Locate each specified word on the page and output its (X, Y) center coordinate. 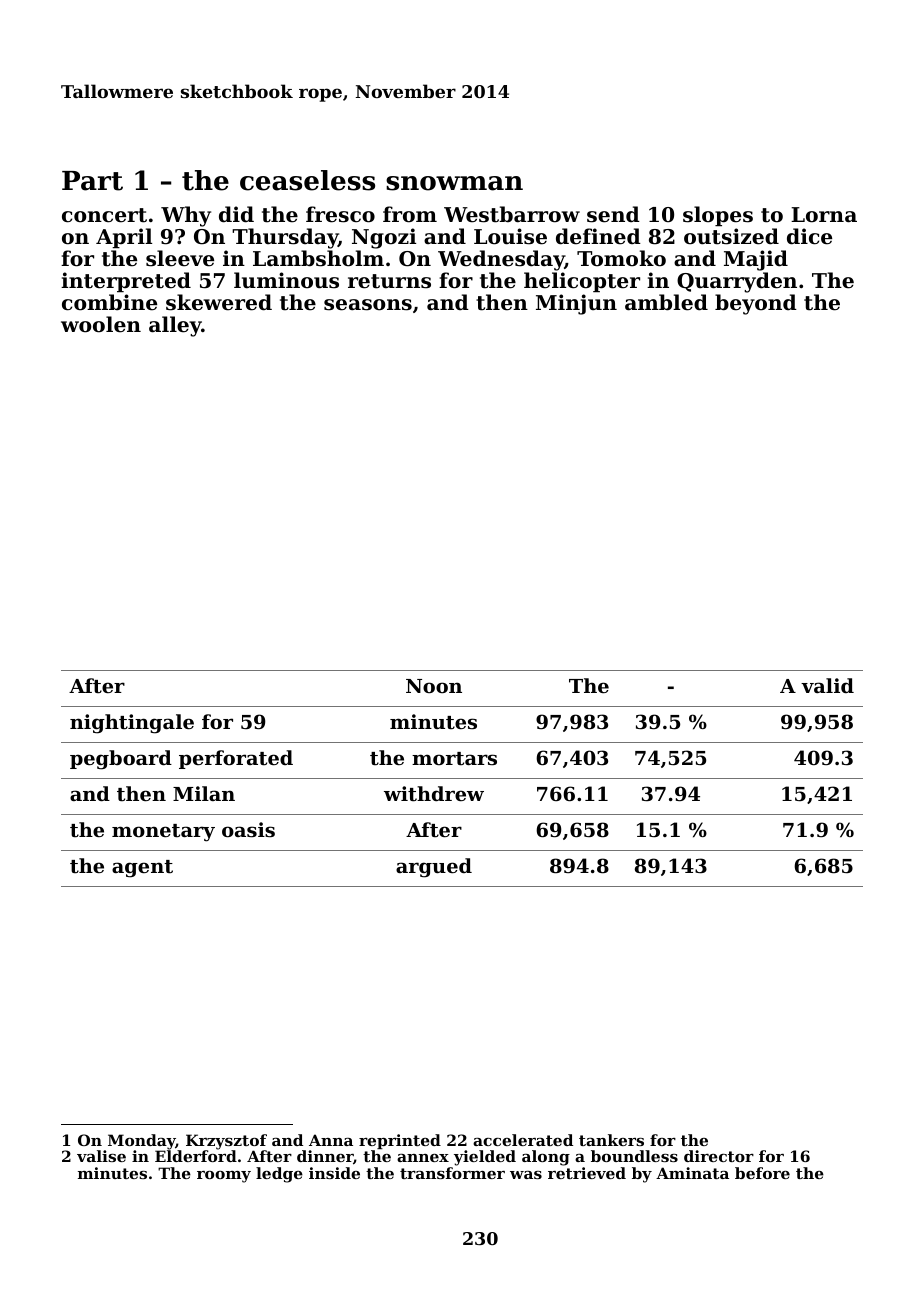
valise (101, 1156)
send (613, 214)
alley (175, 326)
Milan (204, 793)
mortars (454, 759)
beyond (756, 304)
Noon (434, 686)
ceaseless (307, 180)
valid (827, 685)
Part (92, 181)
